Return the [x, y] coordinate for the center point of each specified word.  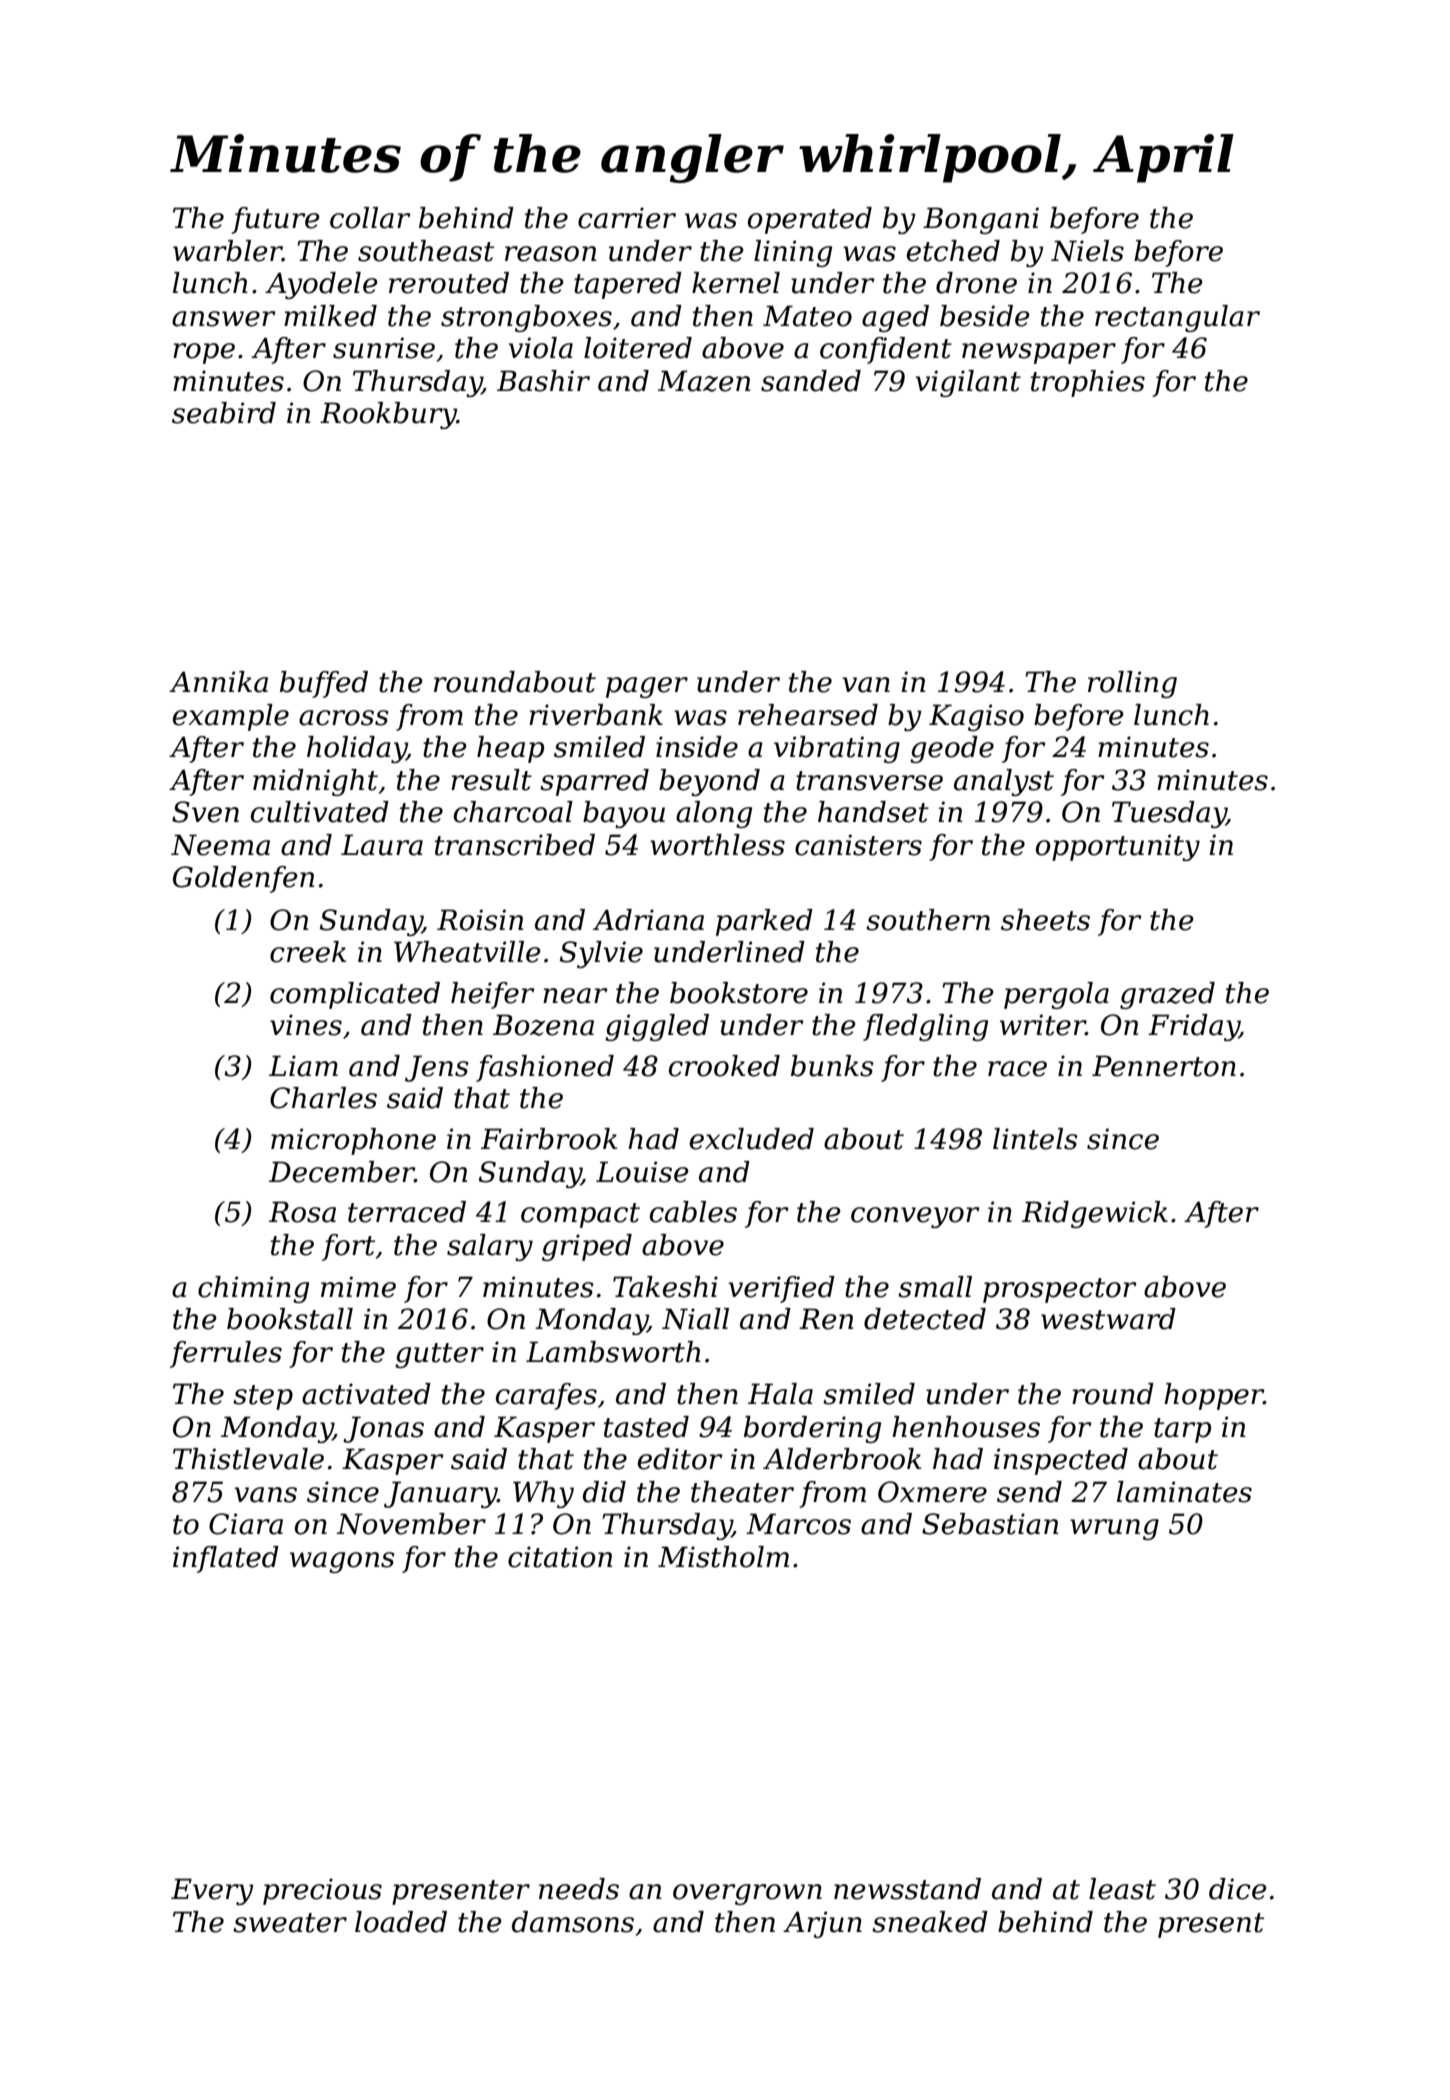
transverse [869, 781]
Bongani [981, 220]
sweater [290, 1923]
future [275, 220]
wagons [342, 1562]
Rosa [302, 1212]
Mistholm [723, 1557]
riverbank [596, 715]
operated [810, 220]
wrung [1114, 1529]
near [575, 996]
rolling [1132, 684]
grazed [1167, 995]
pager [647, 687]
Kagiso [976, 717]
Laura [382, 845]
